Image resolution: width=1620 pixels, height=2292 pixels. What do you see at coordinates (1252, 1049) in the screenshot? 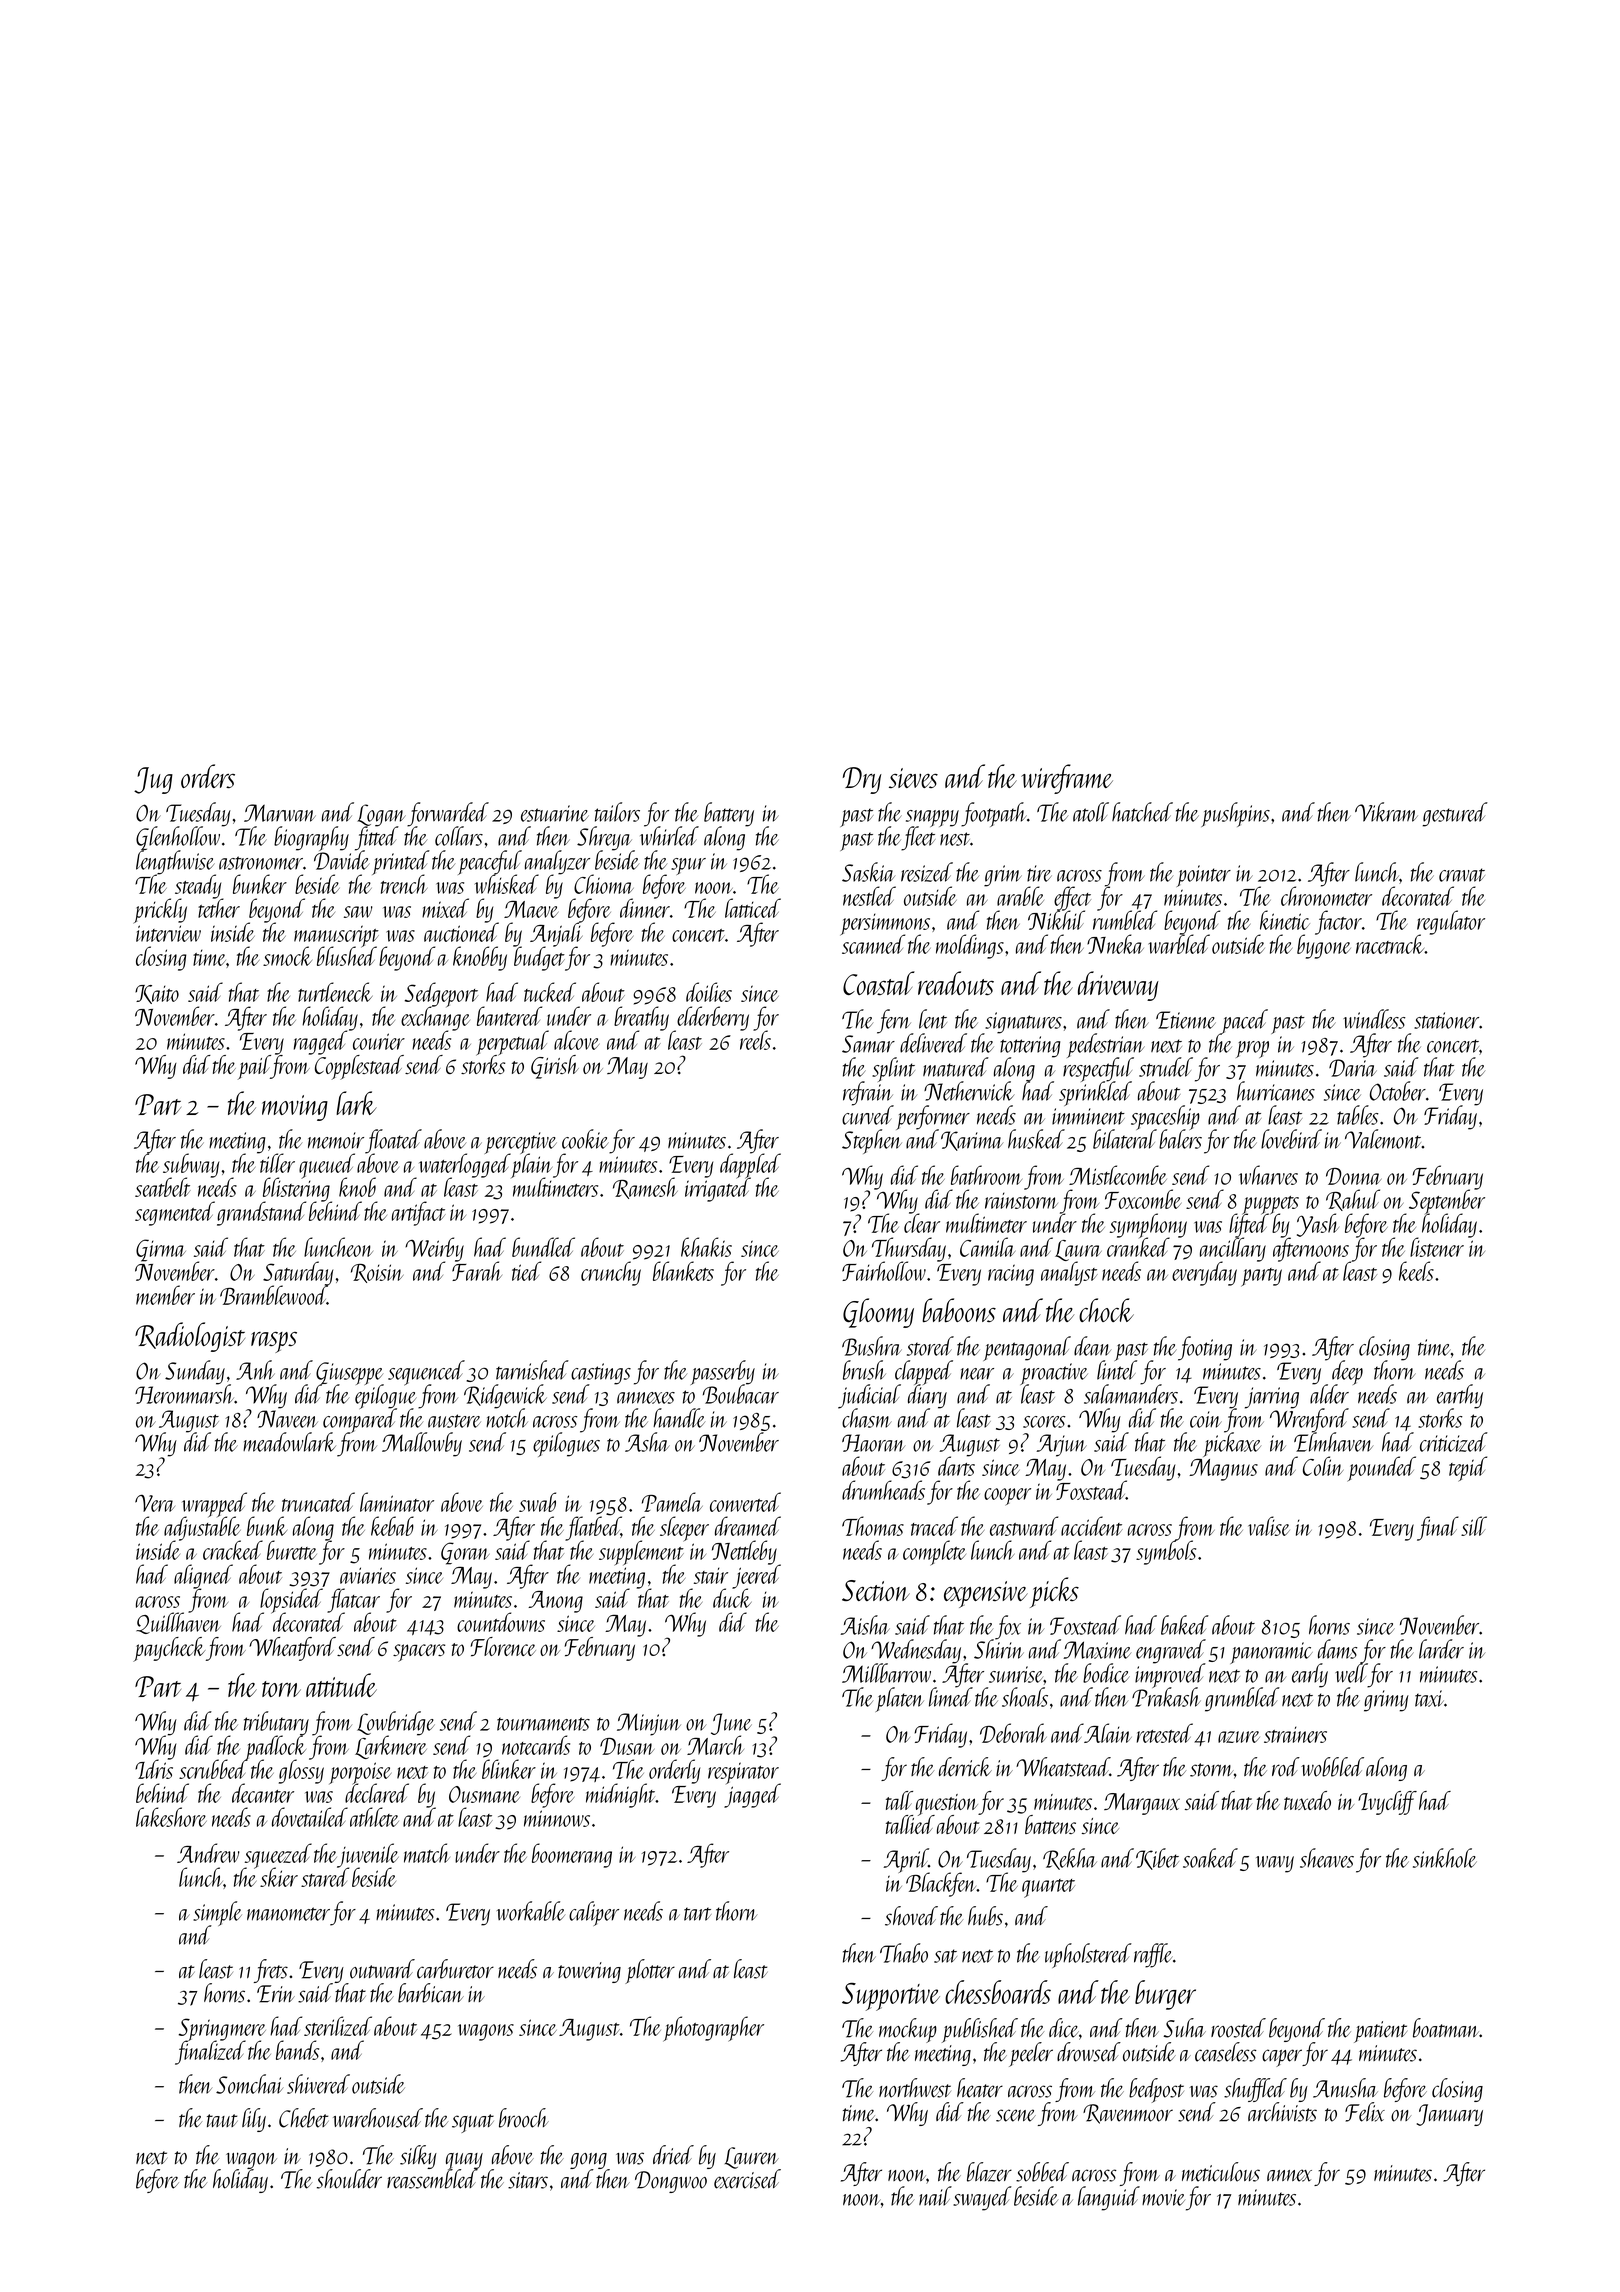
I see `prop` at bounding box center [1252, 1049].
